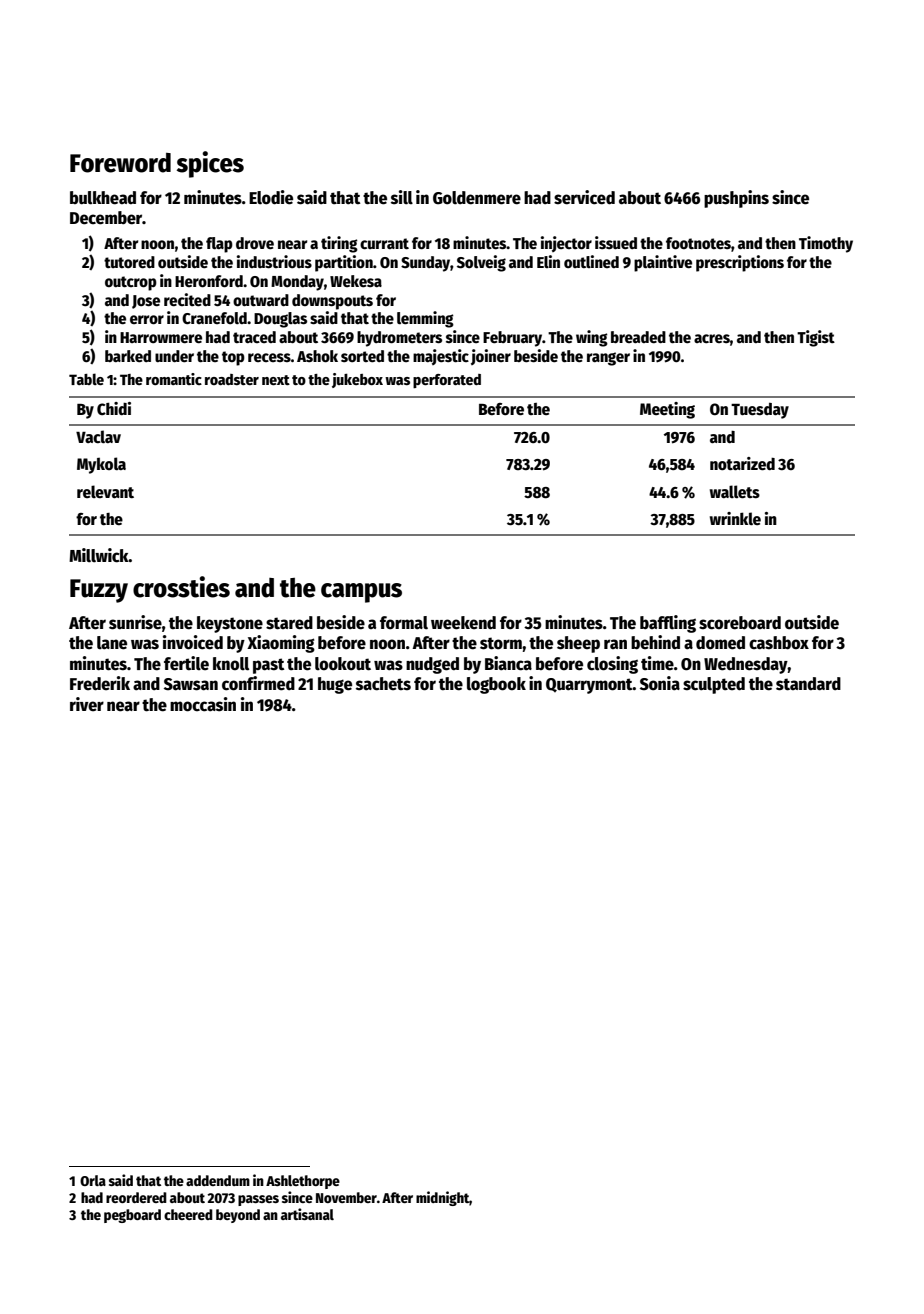  What do you see at coordinates (210, 164) in the screenshot?
I see `spices` at bounding box center [210, 164].
